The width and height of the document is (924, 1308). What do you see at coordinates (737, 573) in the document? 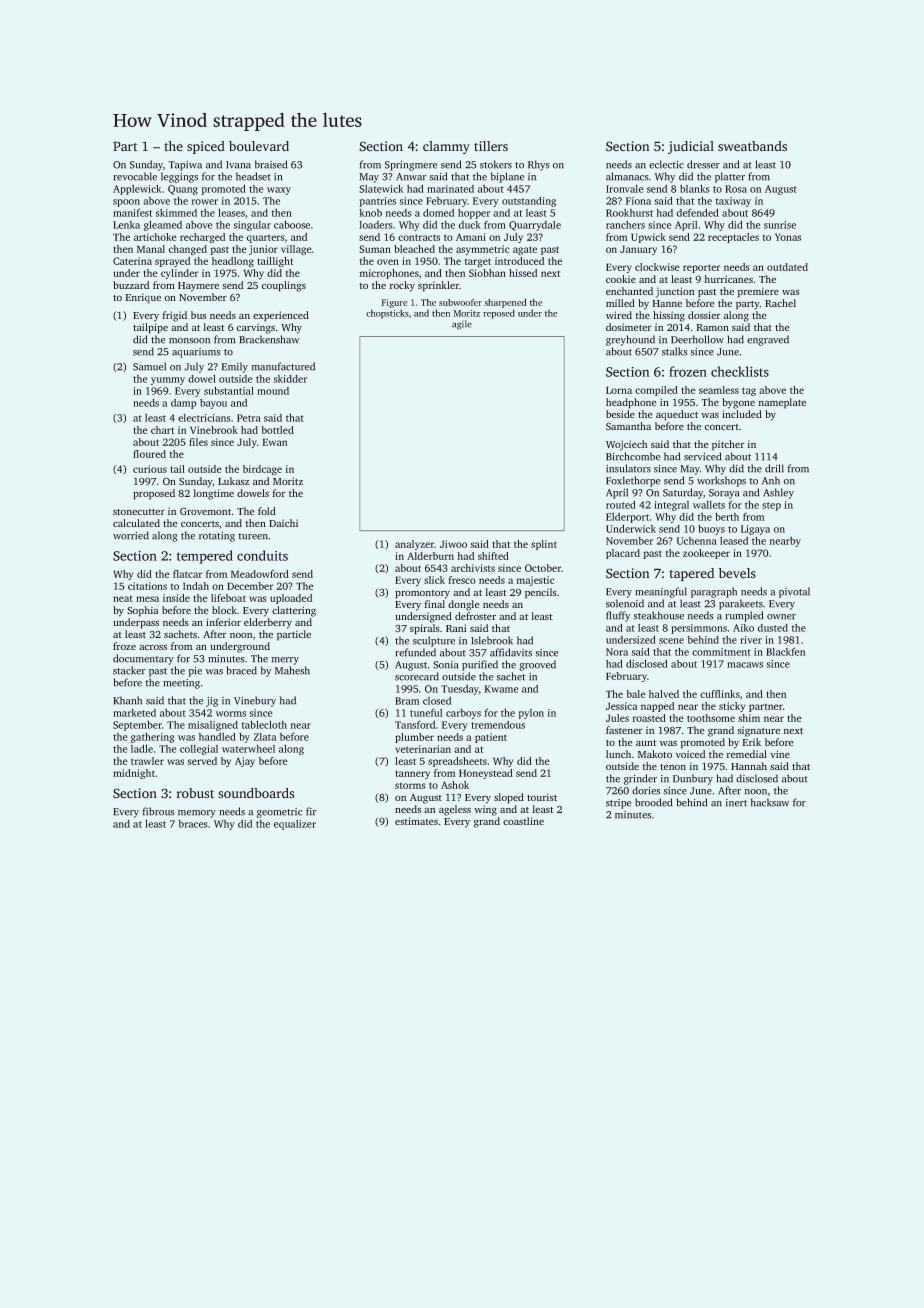
I see `bevels` at bounding box center [737, 573].
